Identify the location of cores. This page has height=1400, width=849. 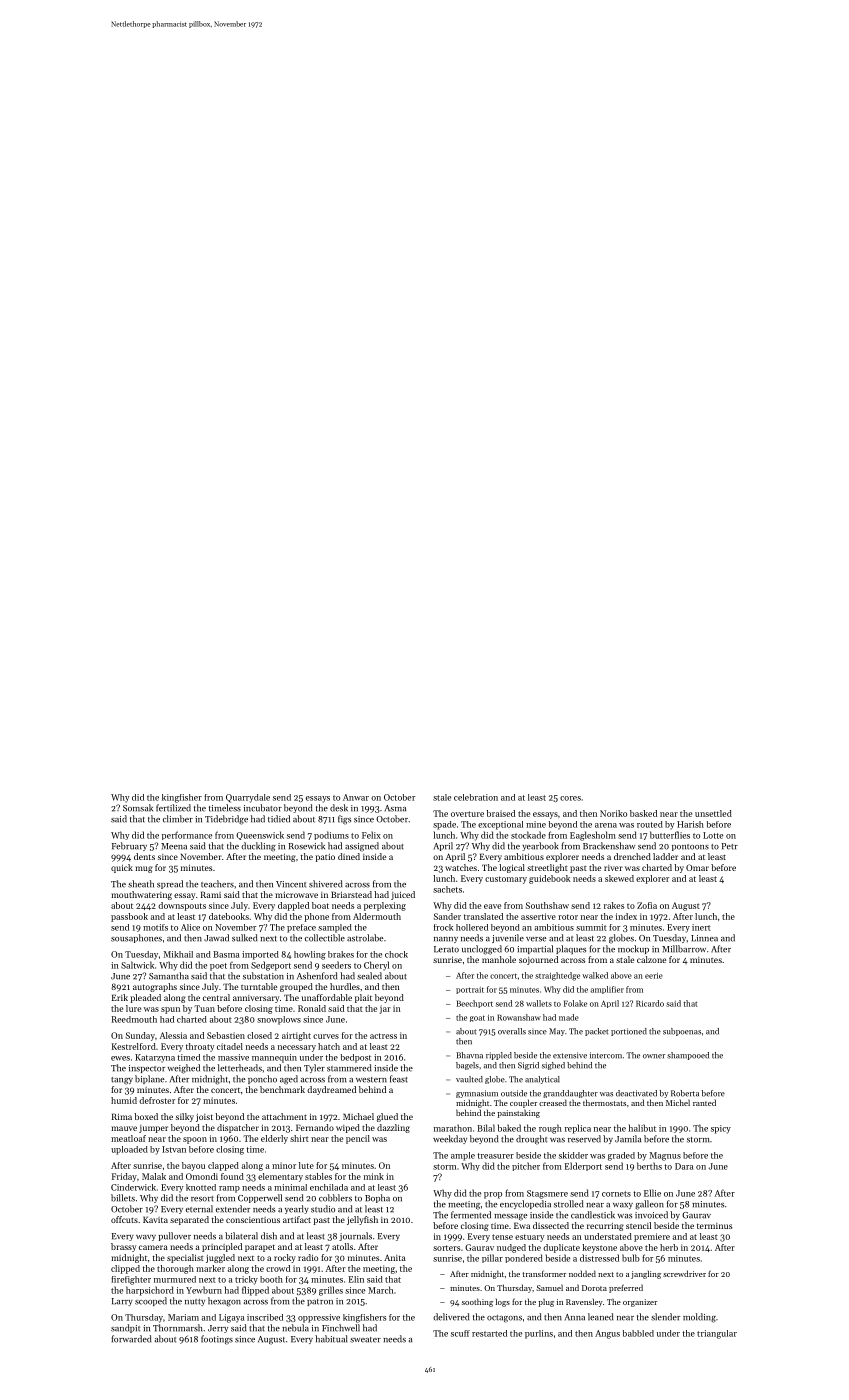
(570, 798).
